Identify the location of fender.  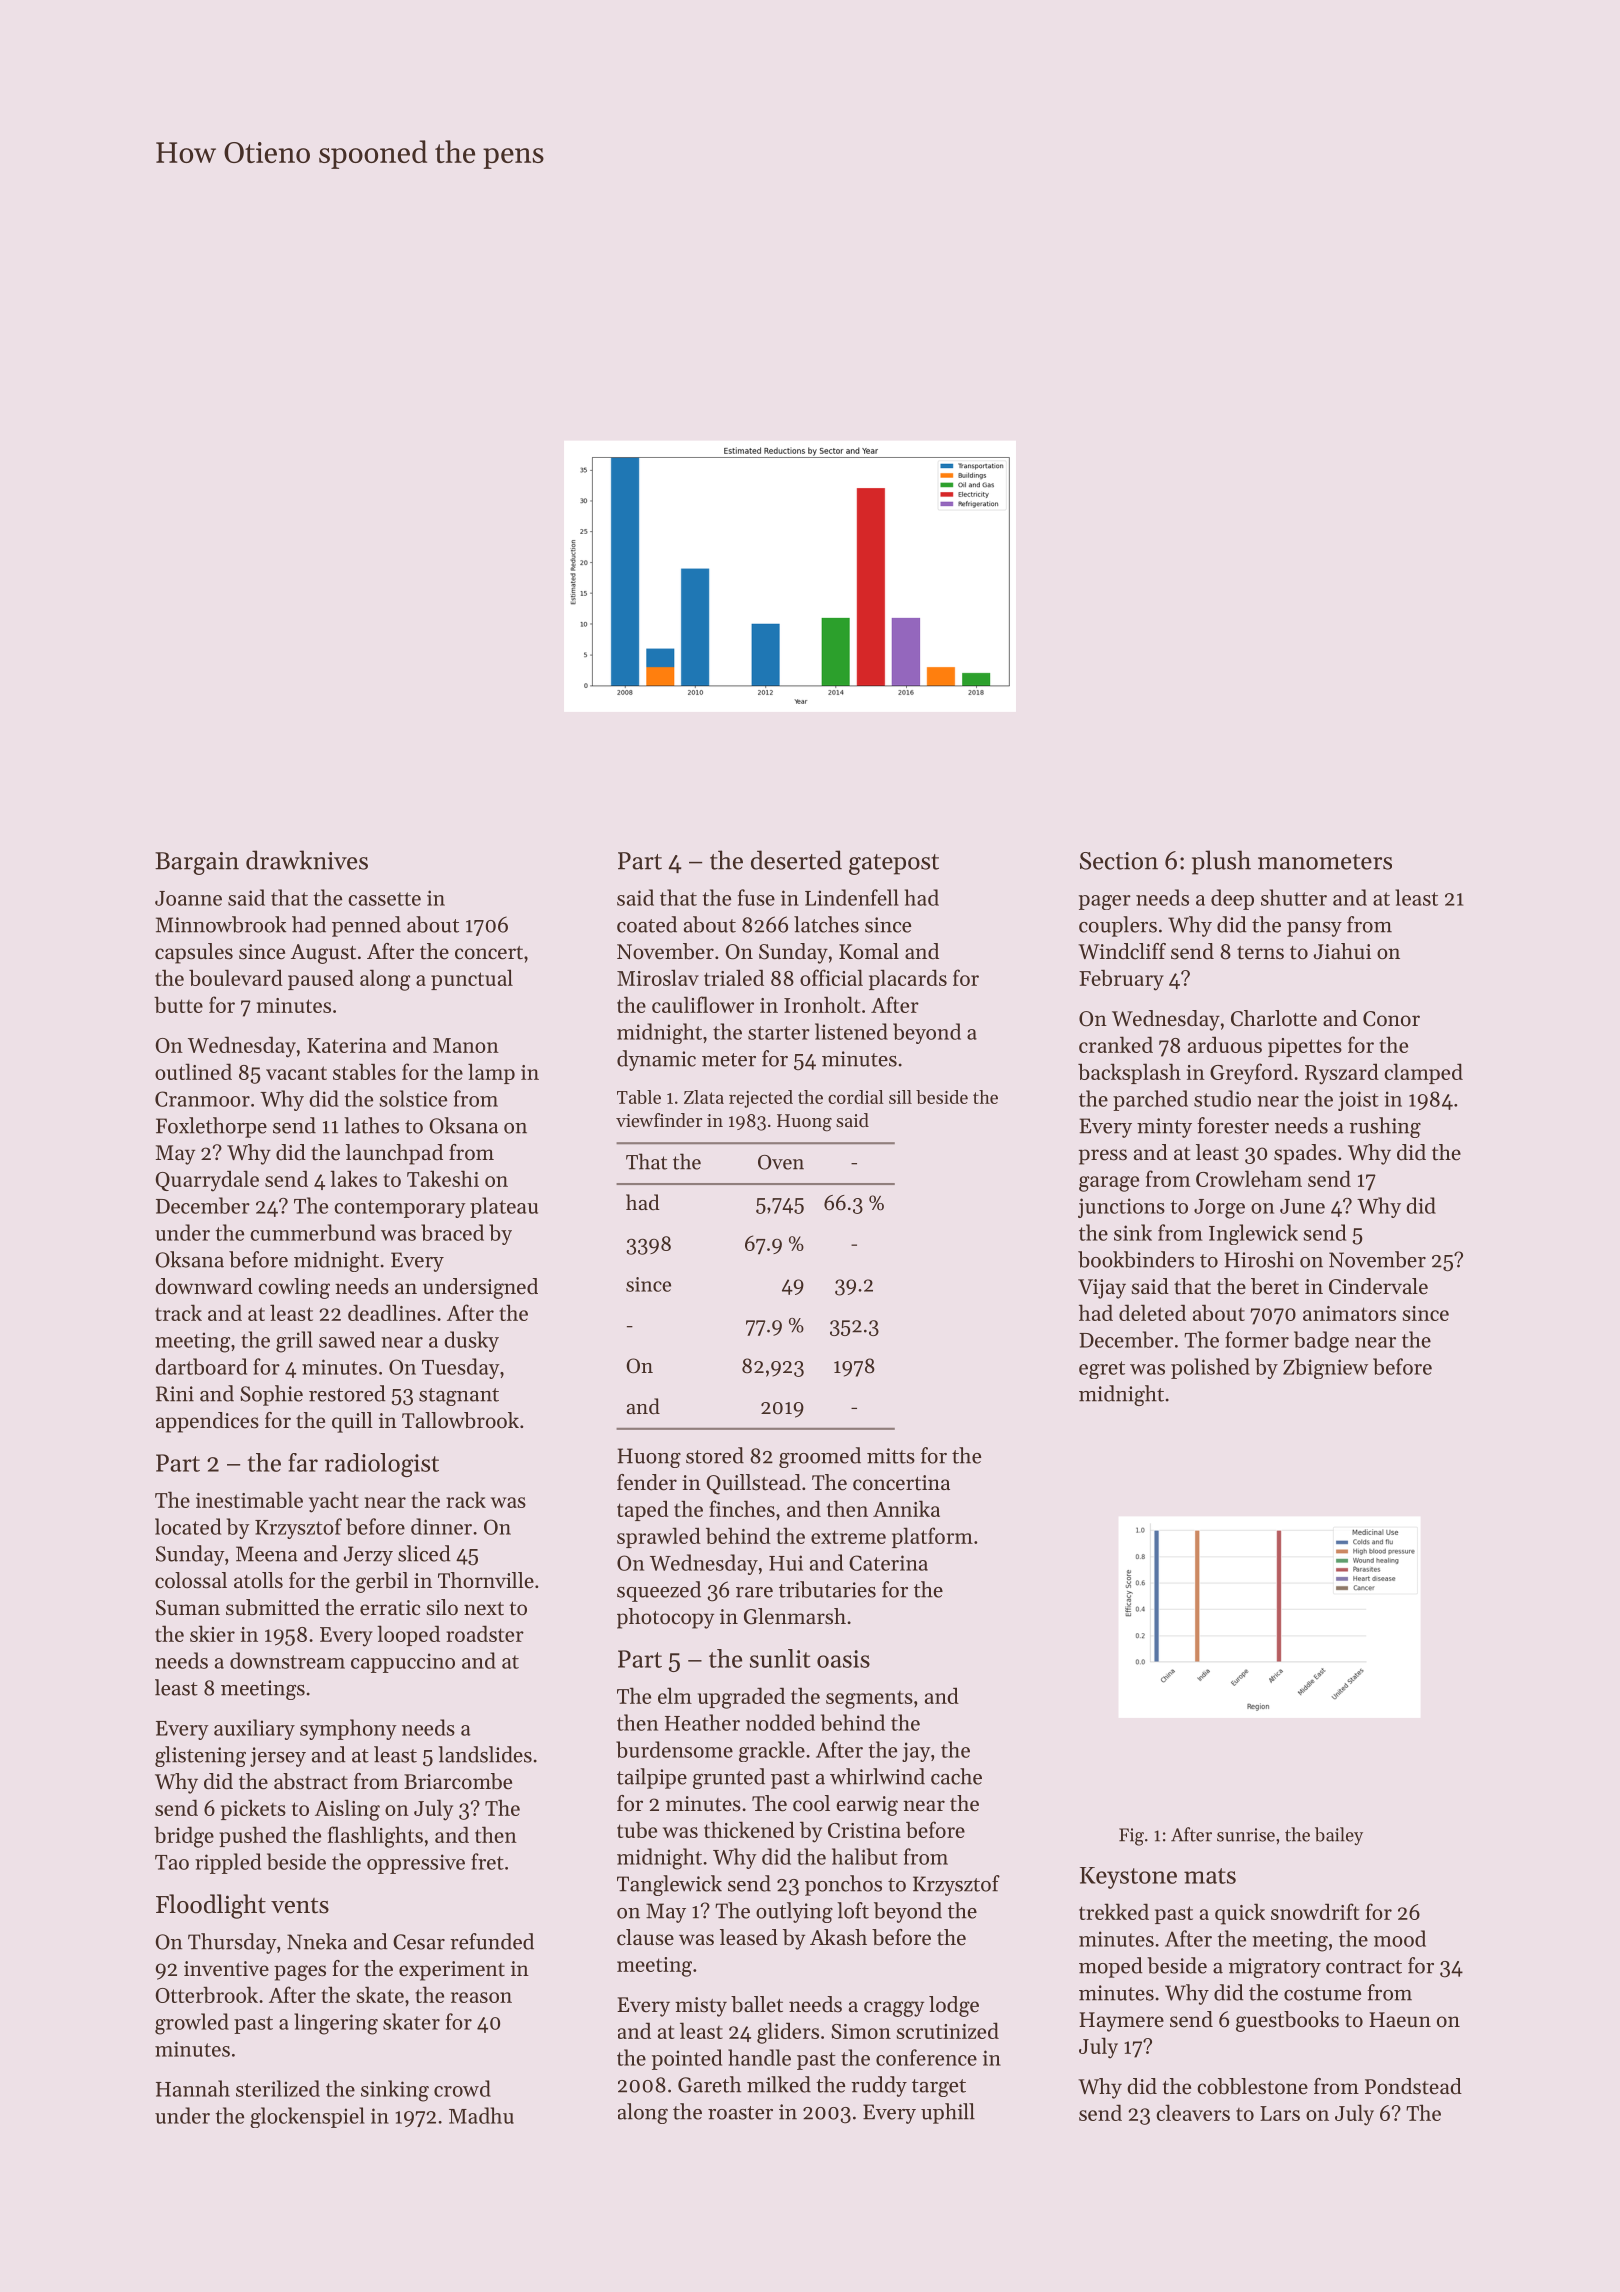
(647, 1482).
